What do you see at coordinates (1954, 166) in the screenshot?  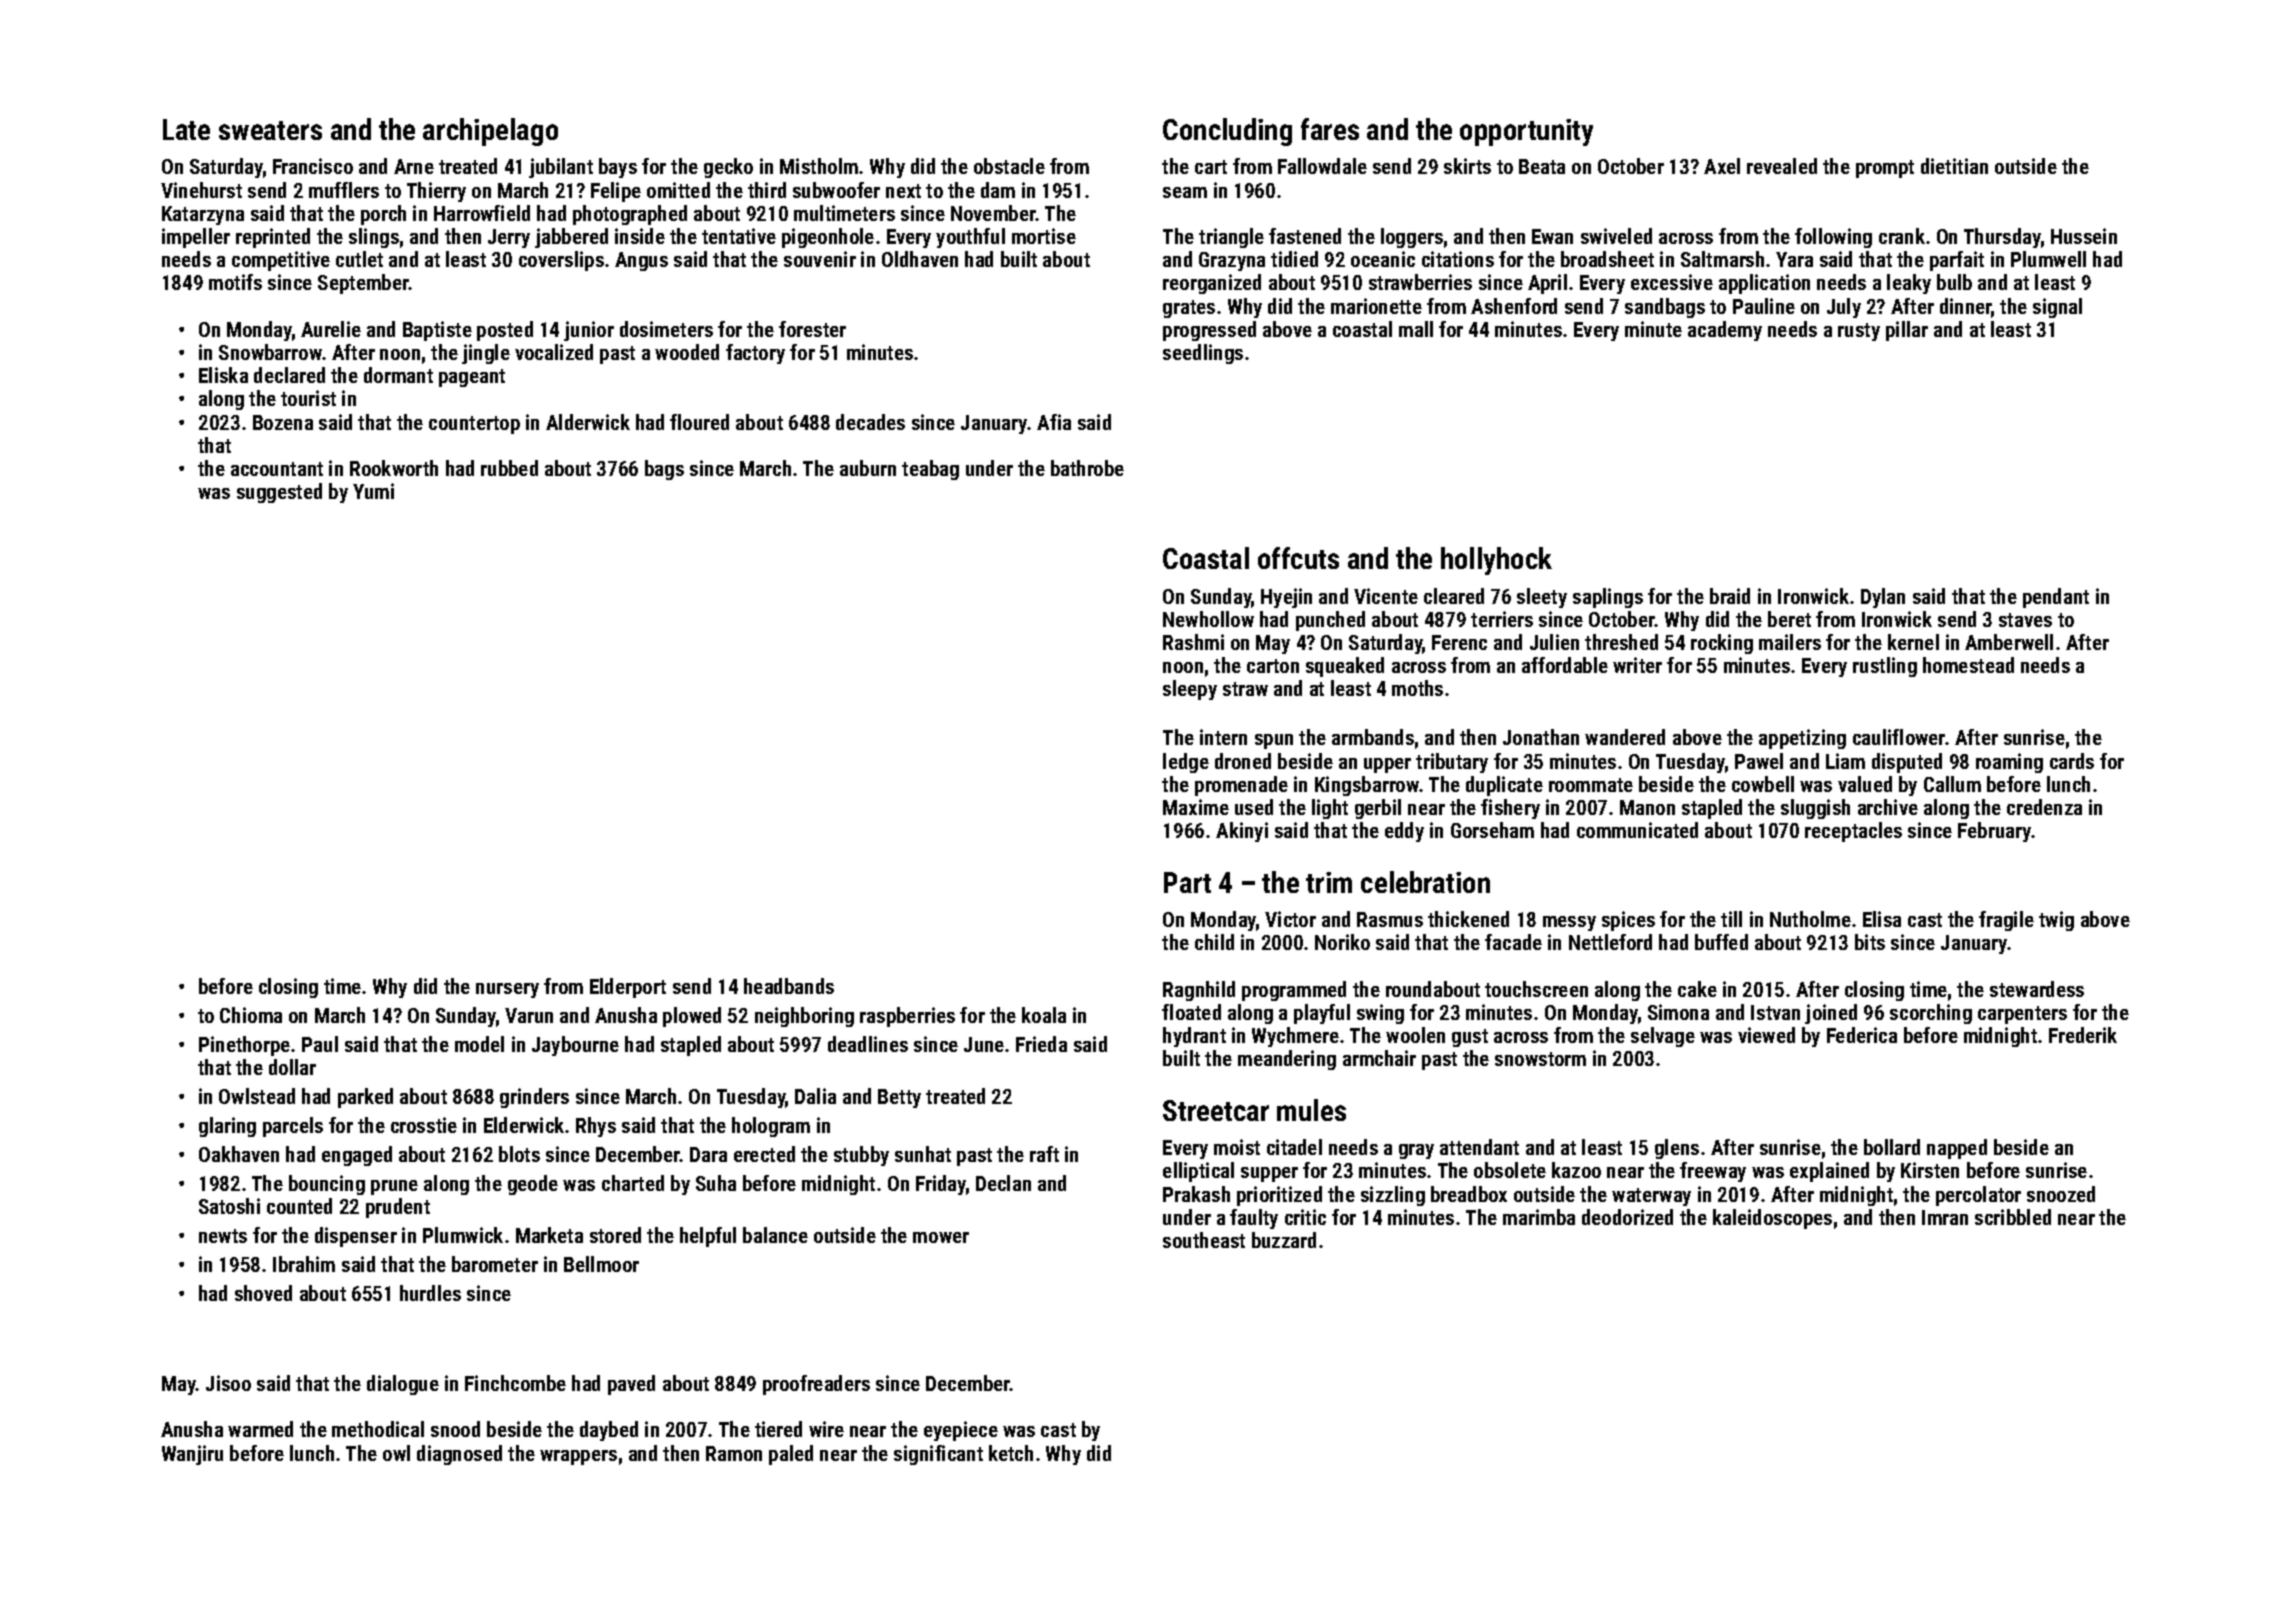 I see `dietitian` at bounding box center [1954, 166].
